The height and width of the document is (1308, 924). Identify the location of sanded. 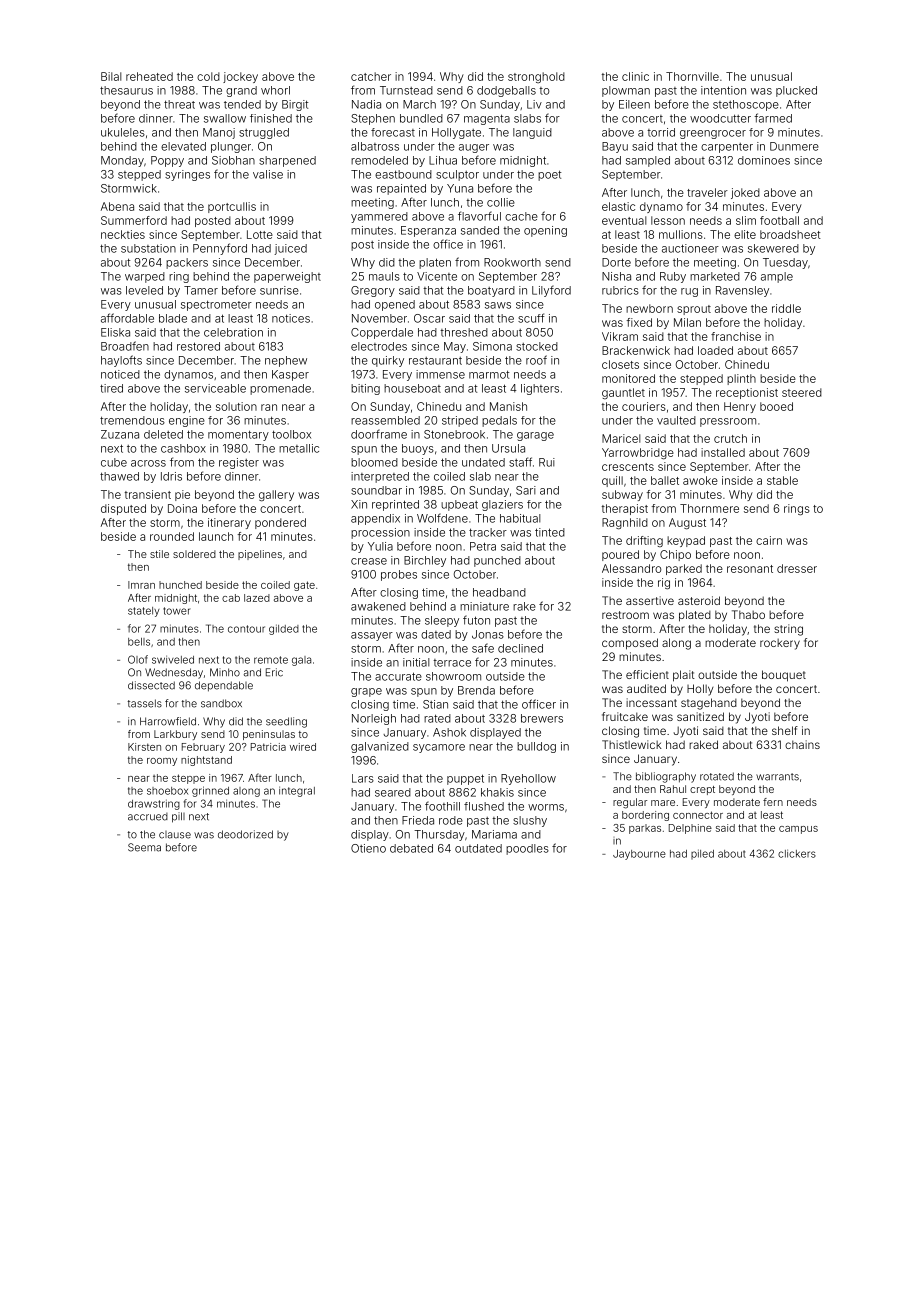
(480, 230).
